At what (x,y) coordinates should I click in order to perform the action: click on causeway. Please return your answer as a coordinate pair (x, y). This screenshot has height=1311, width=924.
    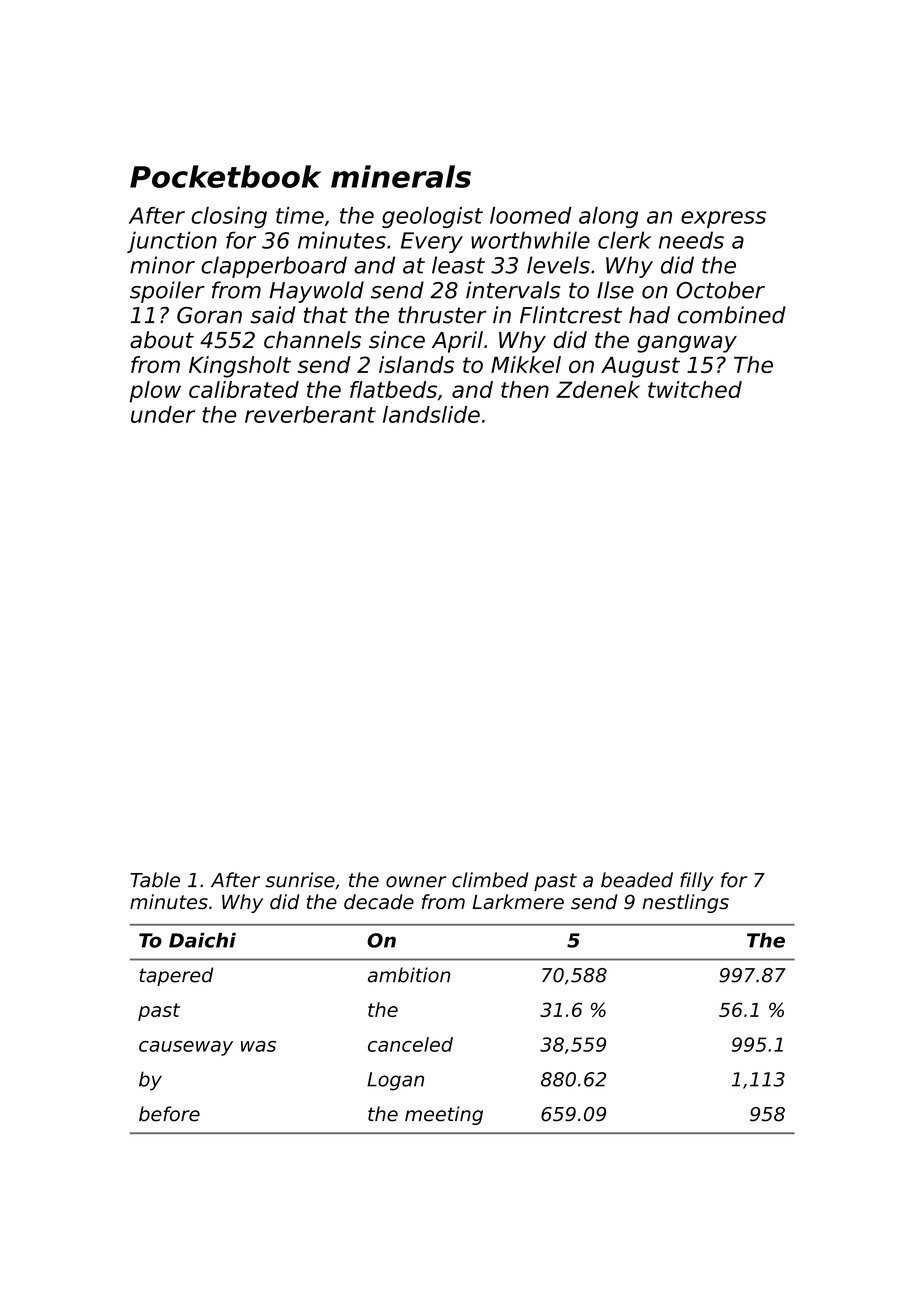
    Looking at the image, I should click on (186, 1048).
